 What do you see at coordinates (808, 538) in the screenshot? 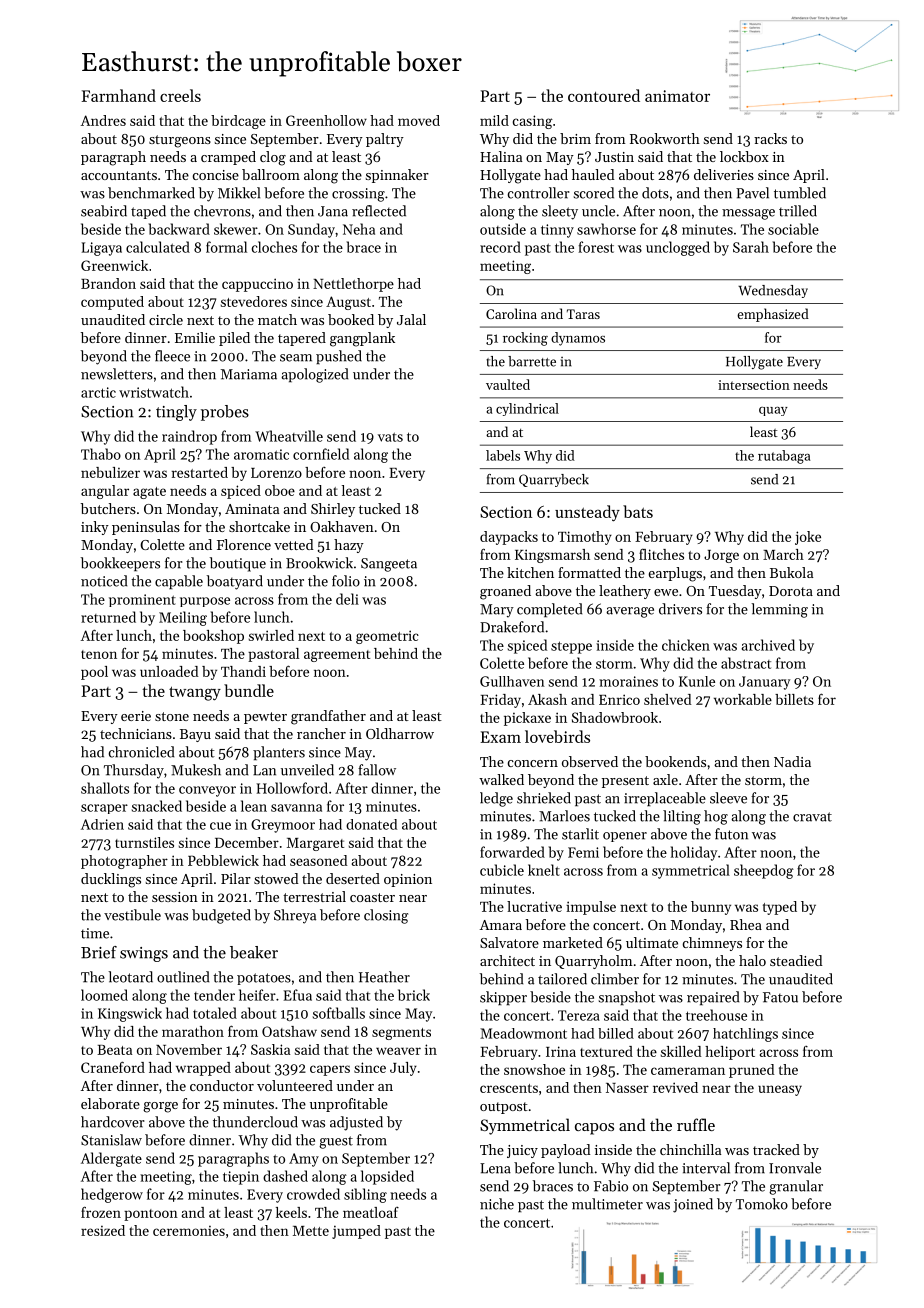
I see `joke` at bounding box center [808, 538].
